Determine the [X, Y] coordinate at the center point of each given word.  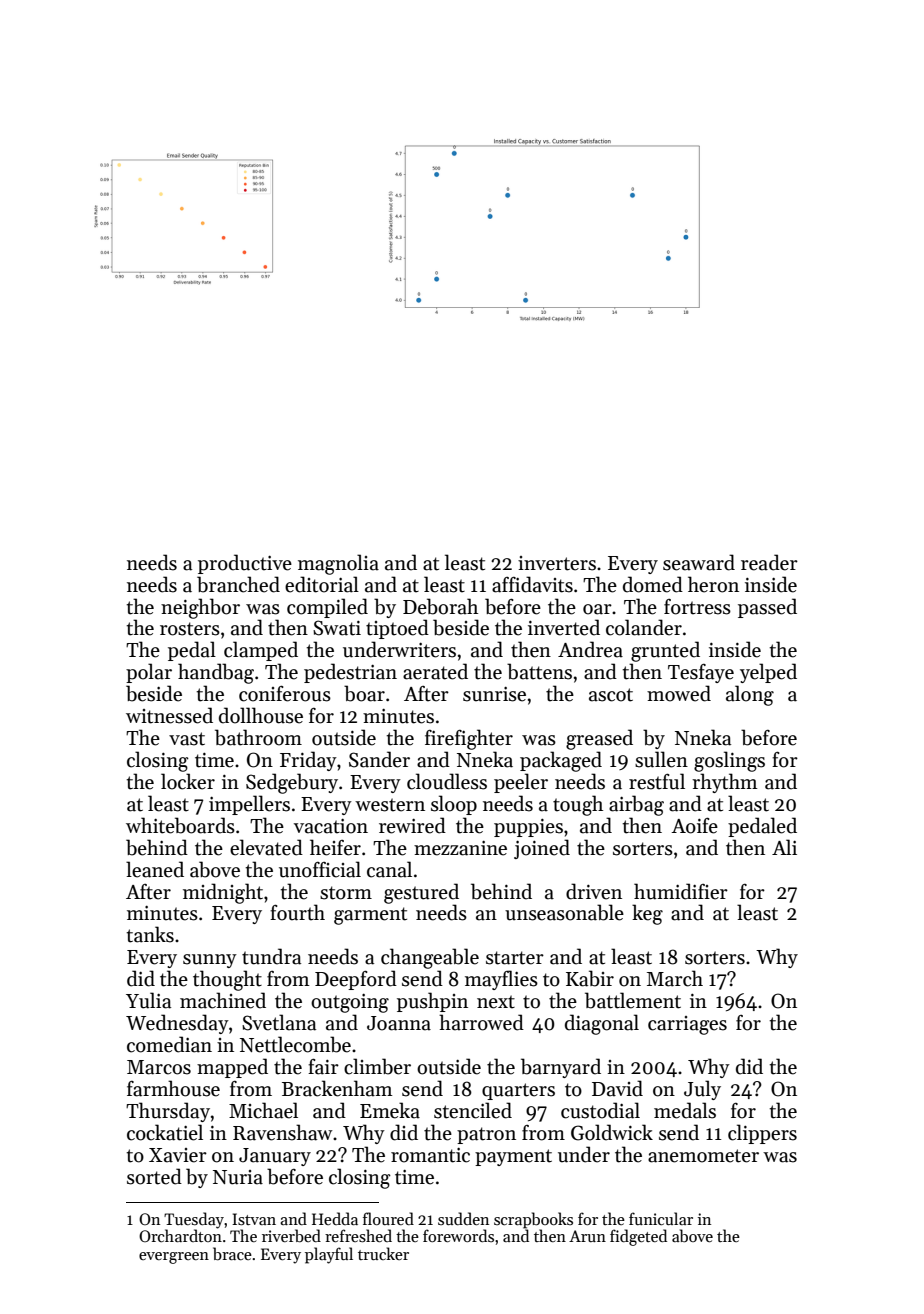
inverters [557, 563]
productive [245, 564]
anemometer [703, 1156]
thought [227, 980]
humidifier [681, 891]
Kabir [590, 978]
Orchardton [180, 1235]
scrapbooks [533, 1220]
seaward [699, 562]
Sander [379, 759]
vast [187, 739]
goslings [729, 761]
